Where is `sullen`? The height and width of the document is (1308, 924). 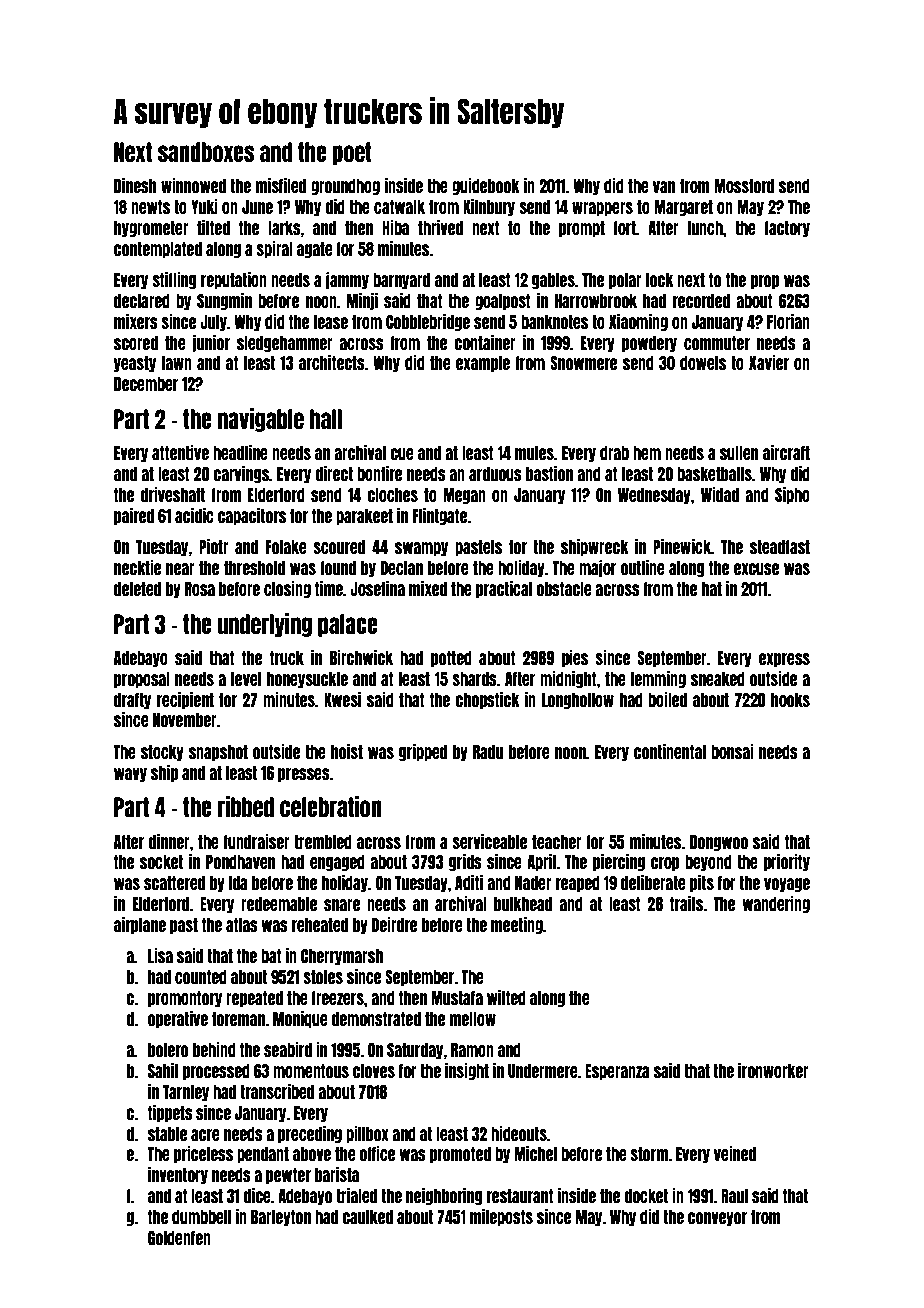 sullen is located at coordinates (739, 453).
